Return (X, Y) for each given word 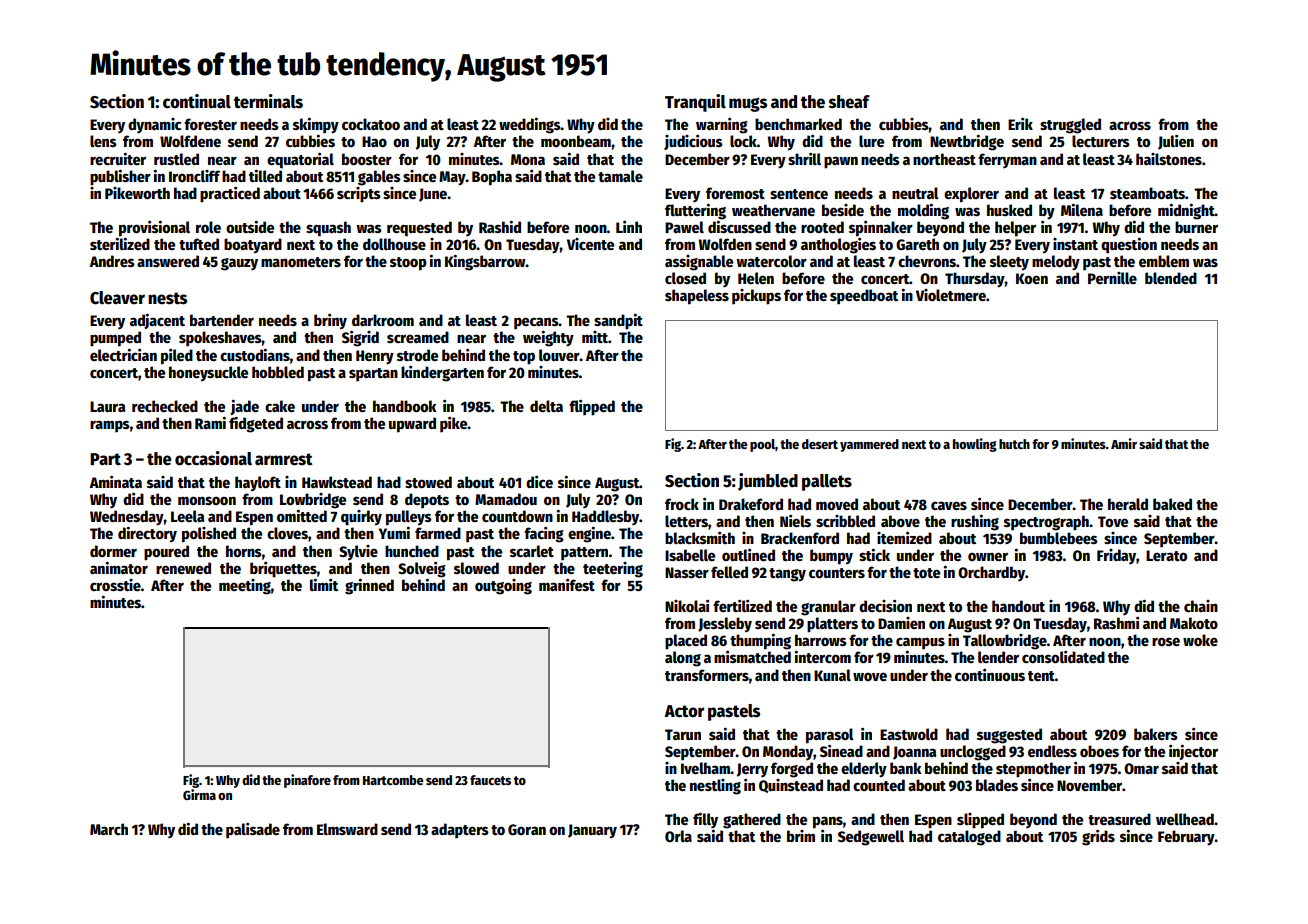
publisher (120, 178)
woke (1200, 640)
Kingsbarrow (485, 263)
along (683, 659)
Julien (1176, 142)
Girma (199, 794)
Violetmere (951, 295)
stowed (428, 482)
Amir (1124, 443)
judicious (693, 142)
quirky (361, 518)
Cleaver (117, 298)
